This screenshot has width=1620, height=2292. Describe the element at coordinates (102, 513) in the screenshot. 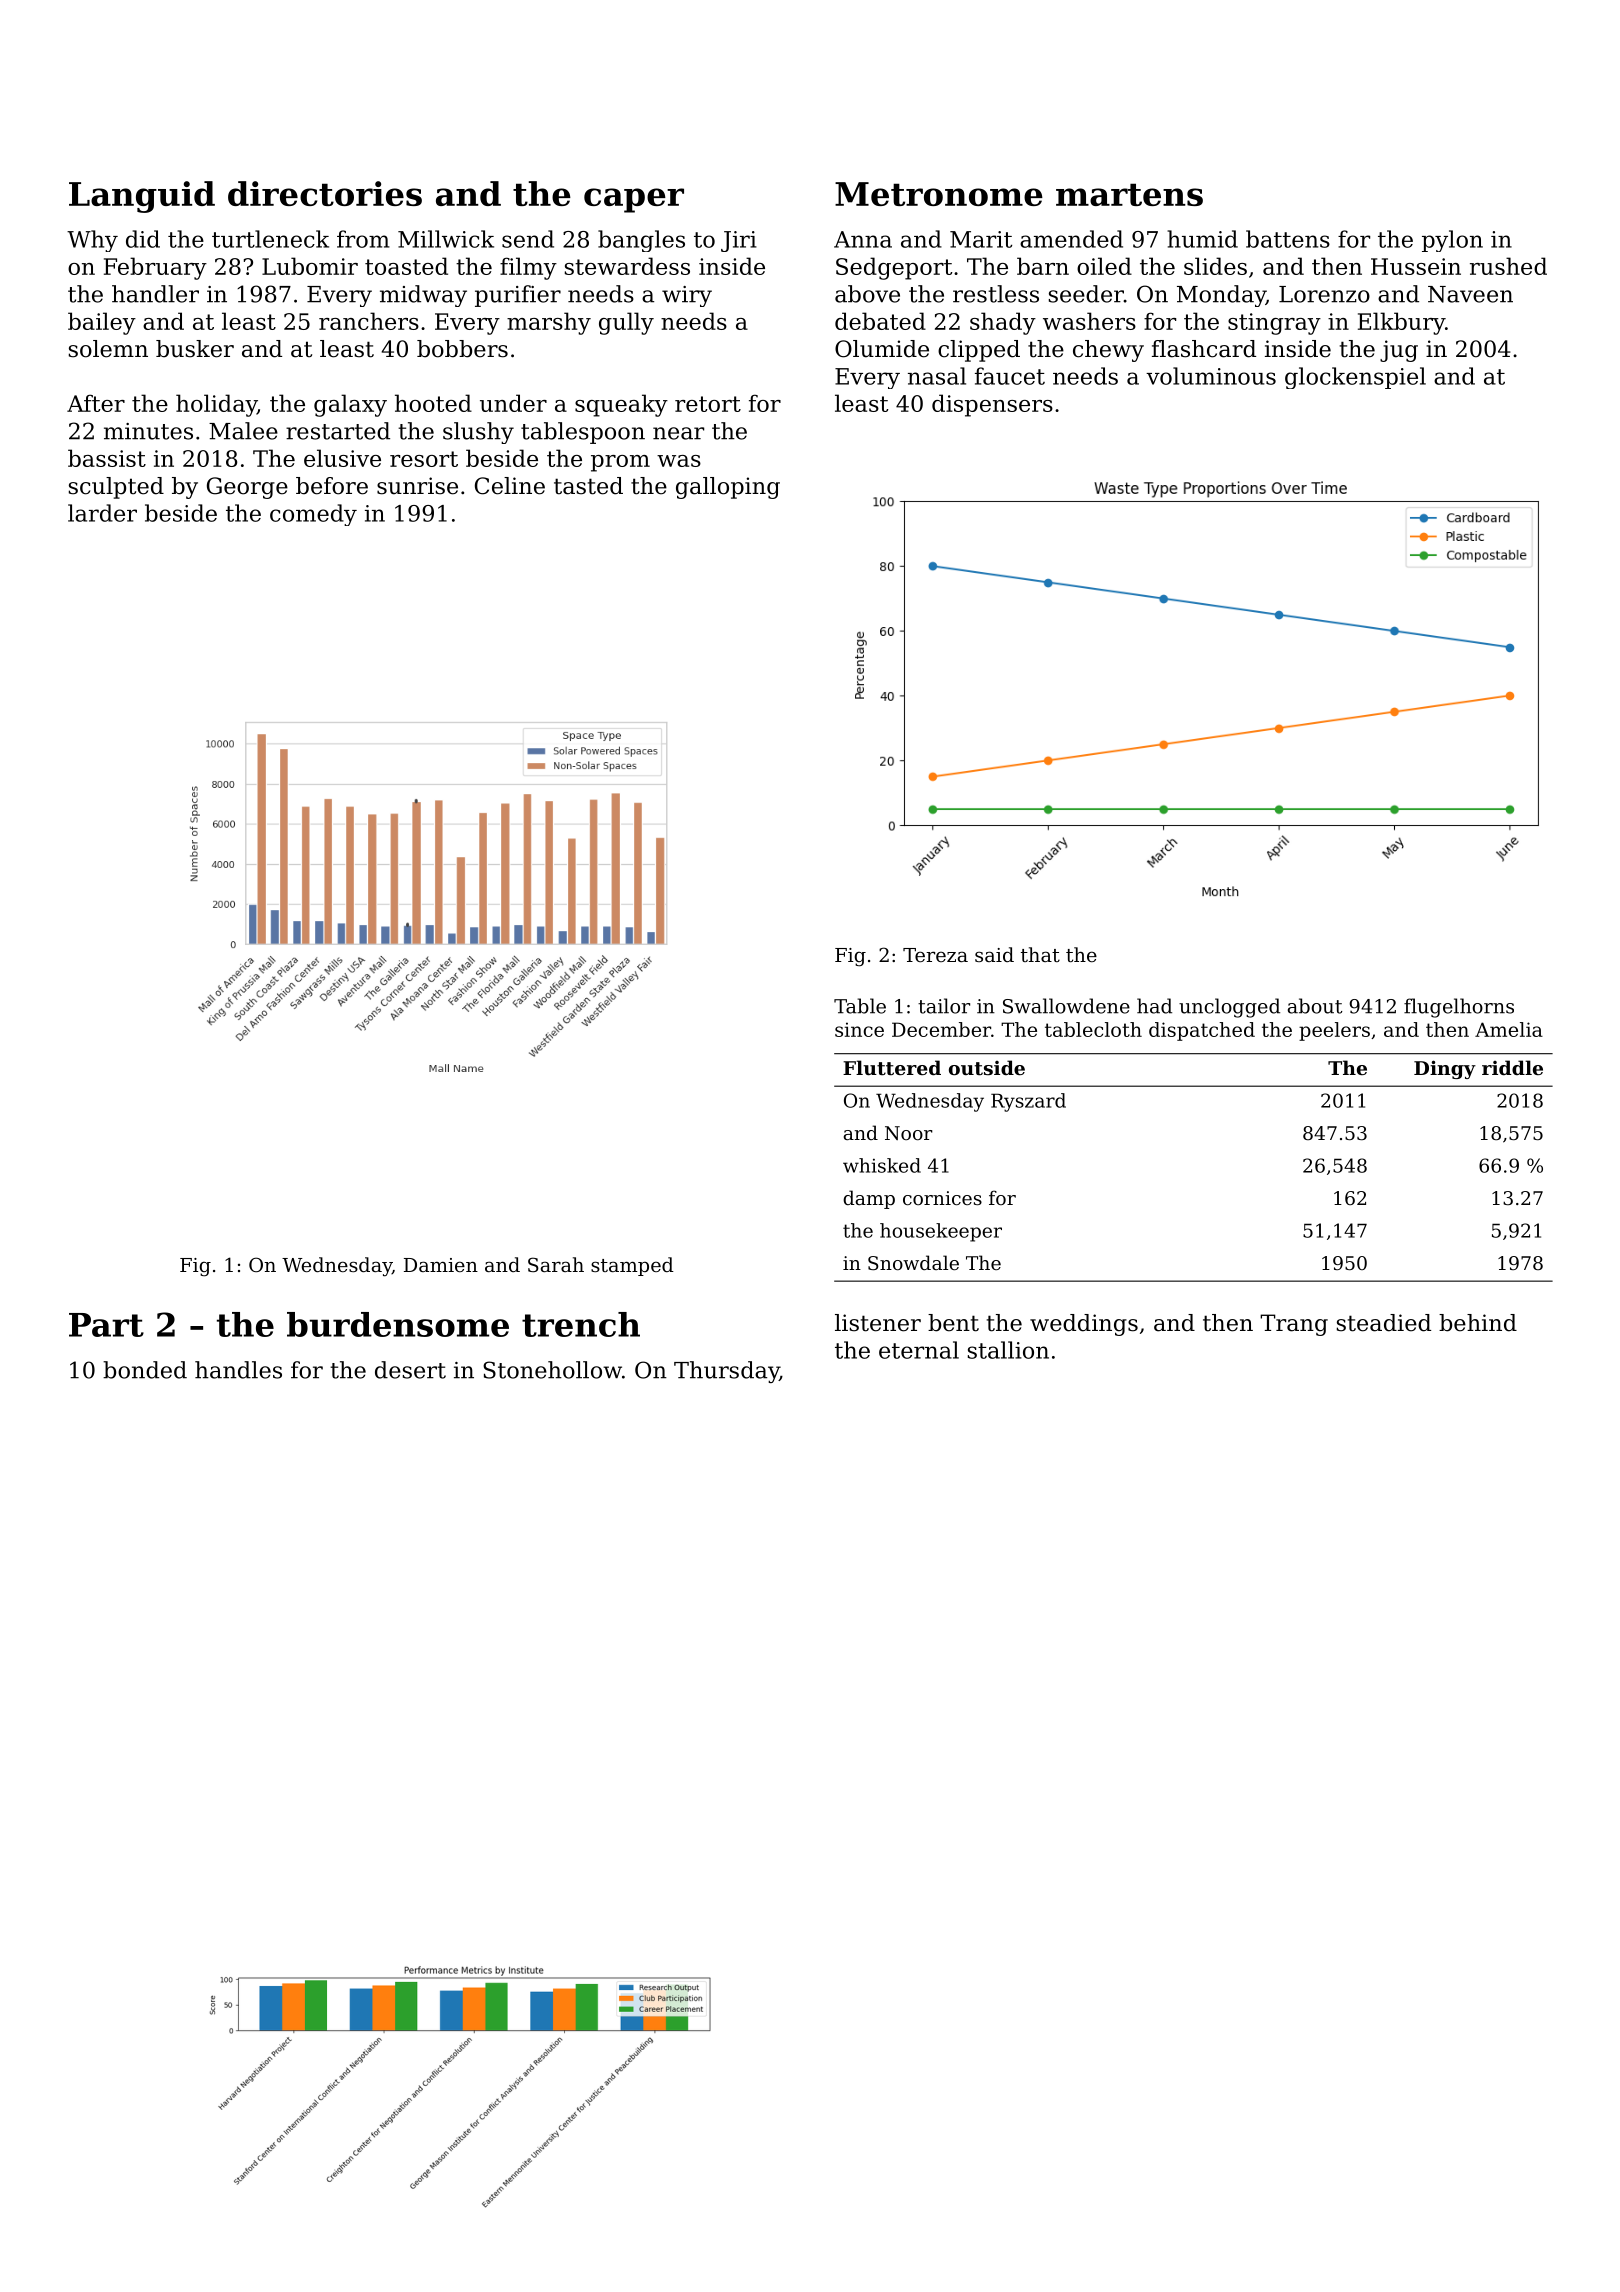

I see `larder` at that location.
